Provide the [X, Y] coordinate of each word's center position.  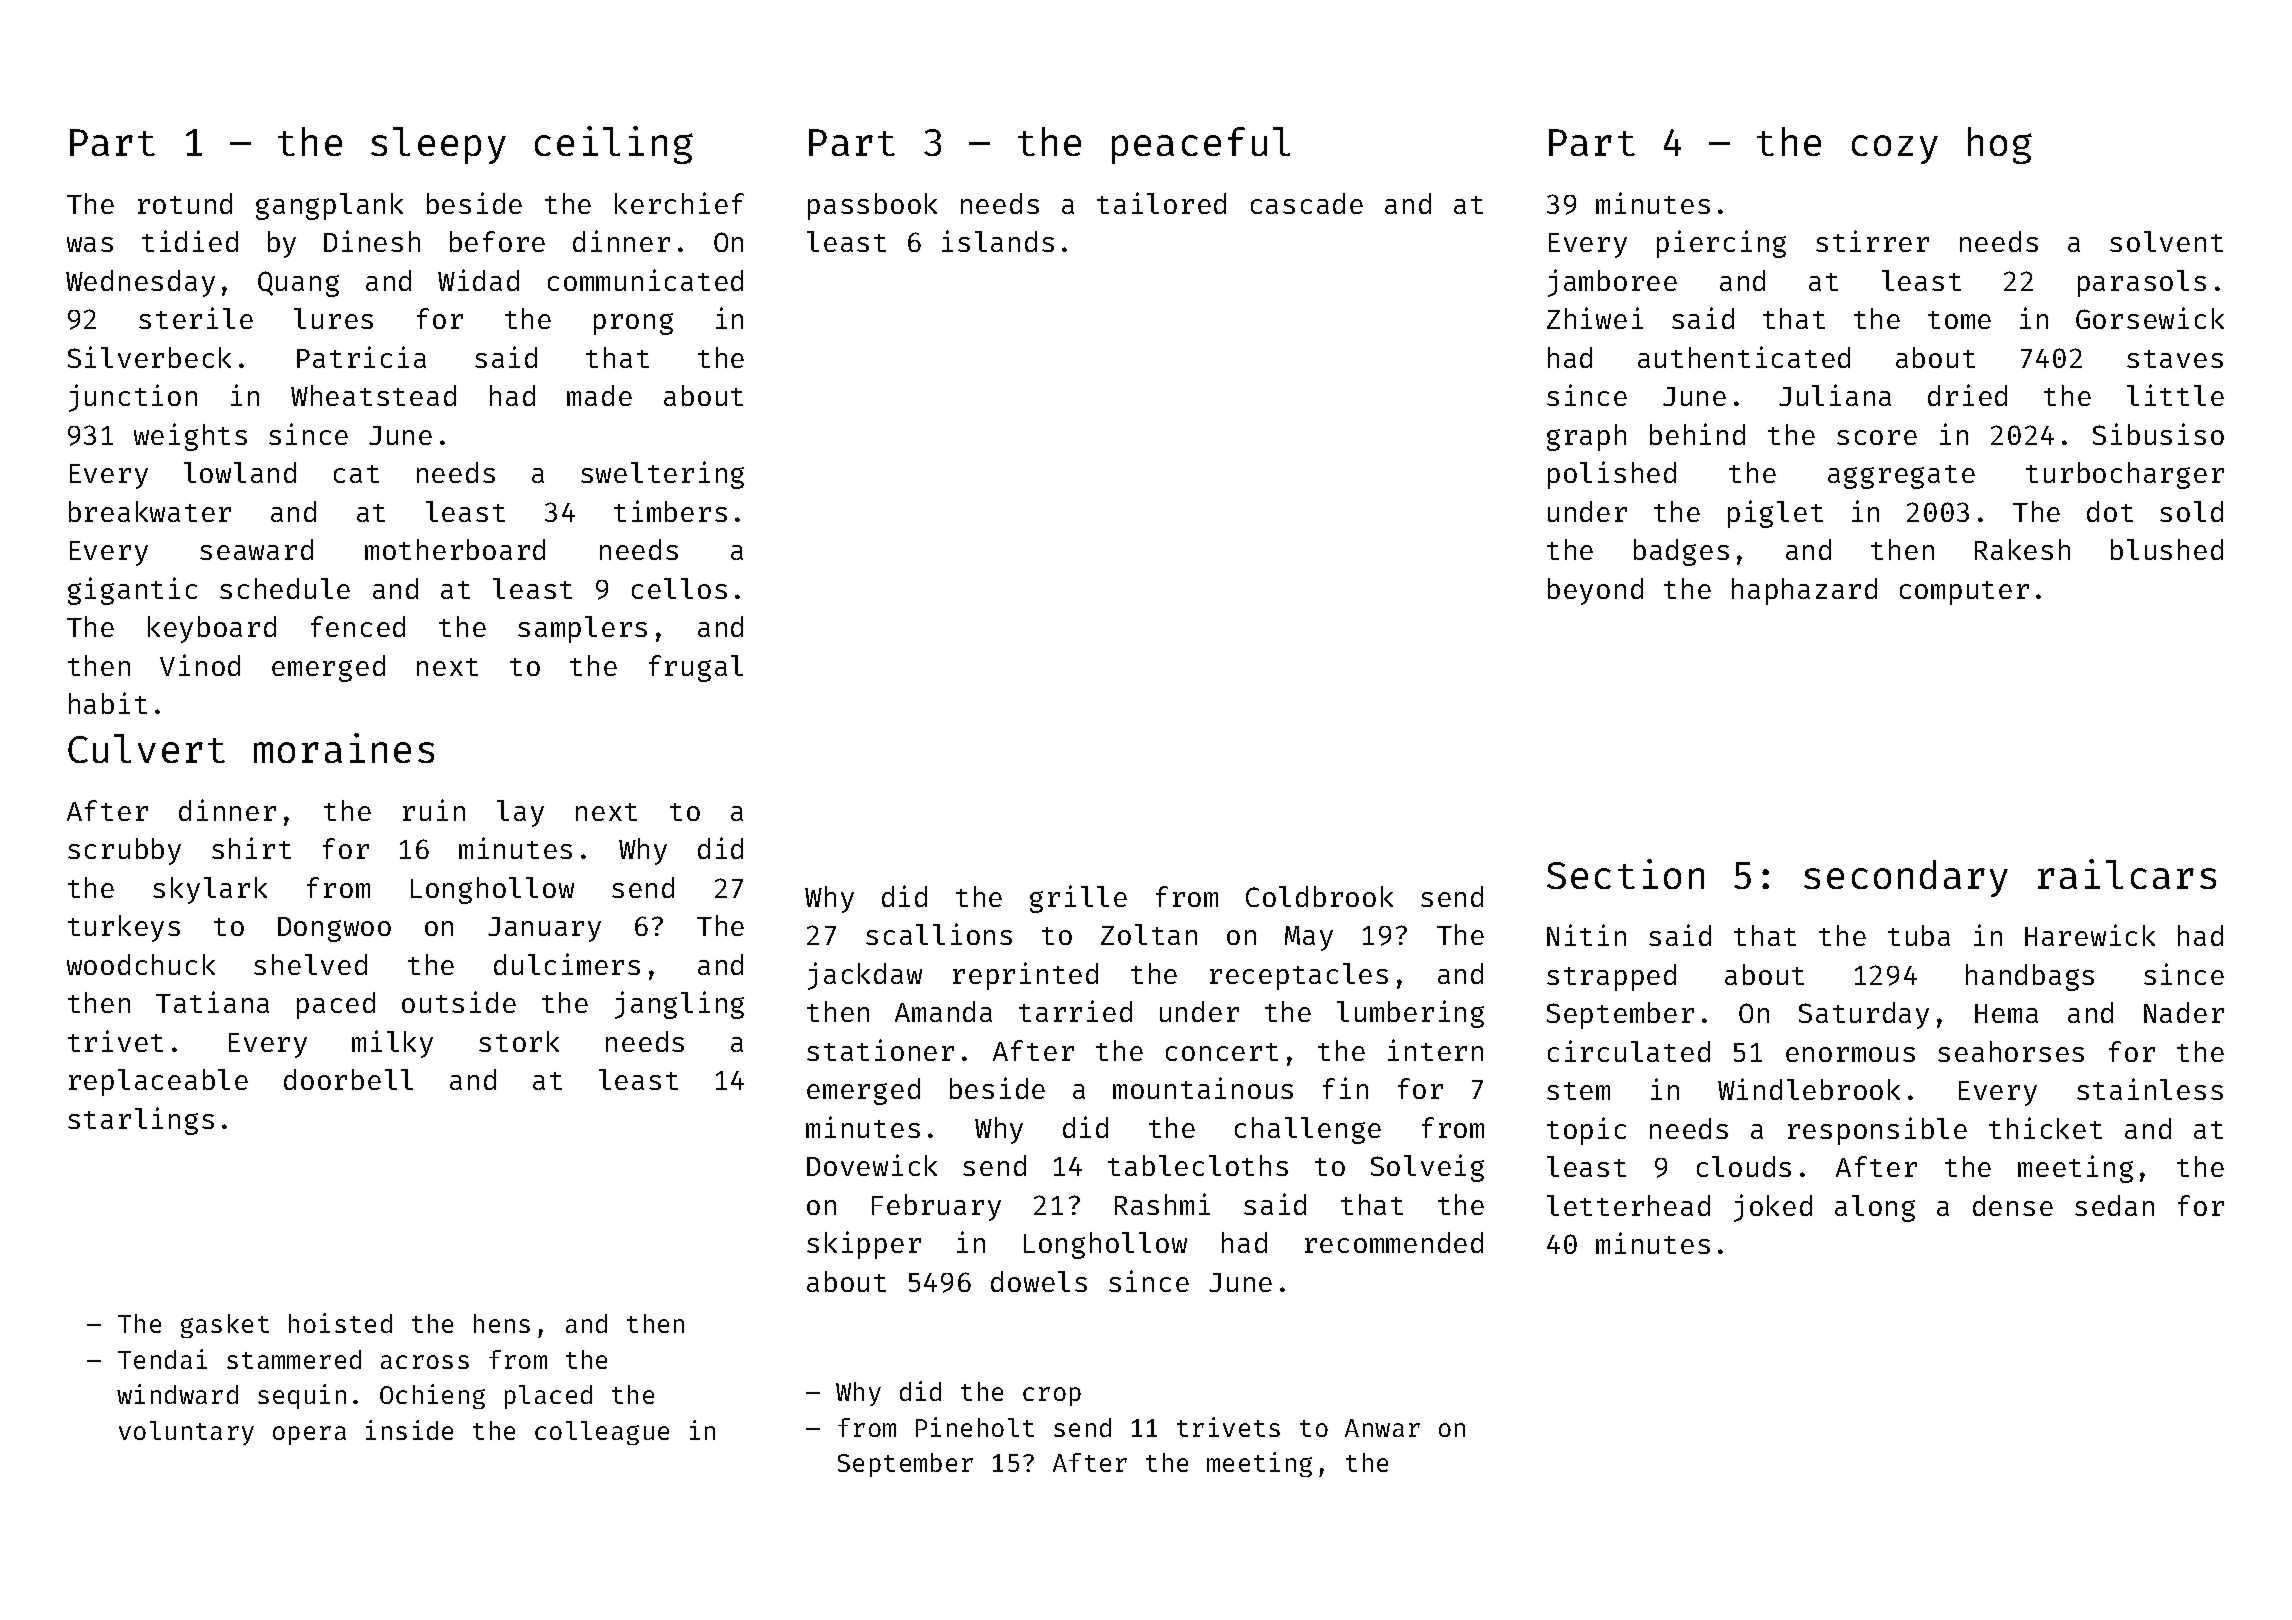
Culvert [146, 748]
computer [1964, 593]
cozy [1895, 149]
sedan [2114, 1205]
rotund [185, 203]
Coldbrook [1319, 896]
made [599, 395]
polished [1612, 475]
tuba [1919, 935]
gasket [225, 1326]
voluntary [186, 1433]
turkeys [124, 928]
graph [1586, 437]
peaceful [1201, 145]
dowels [1039, 1281]
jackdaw [865, 976]
